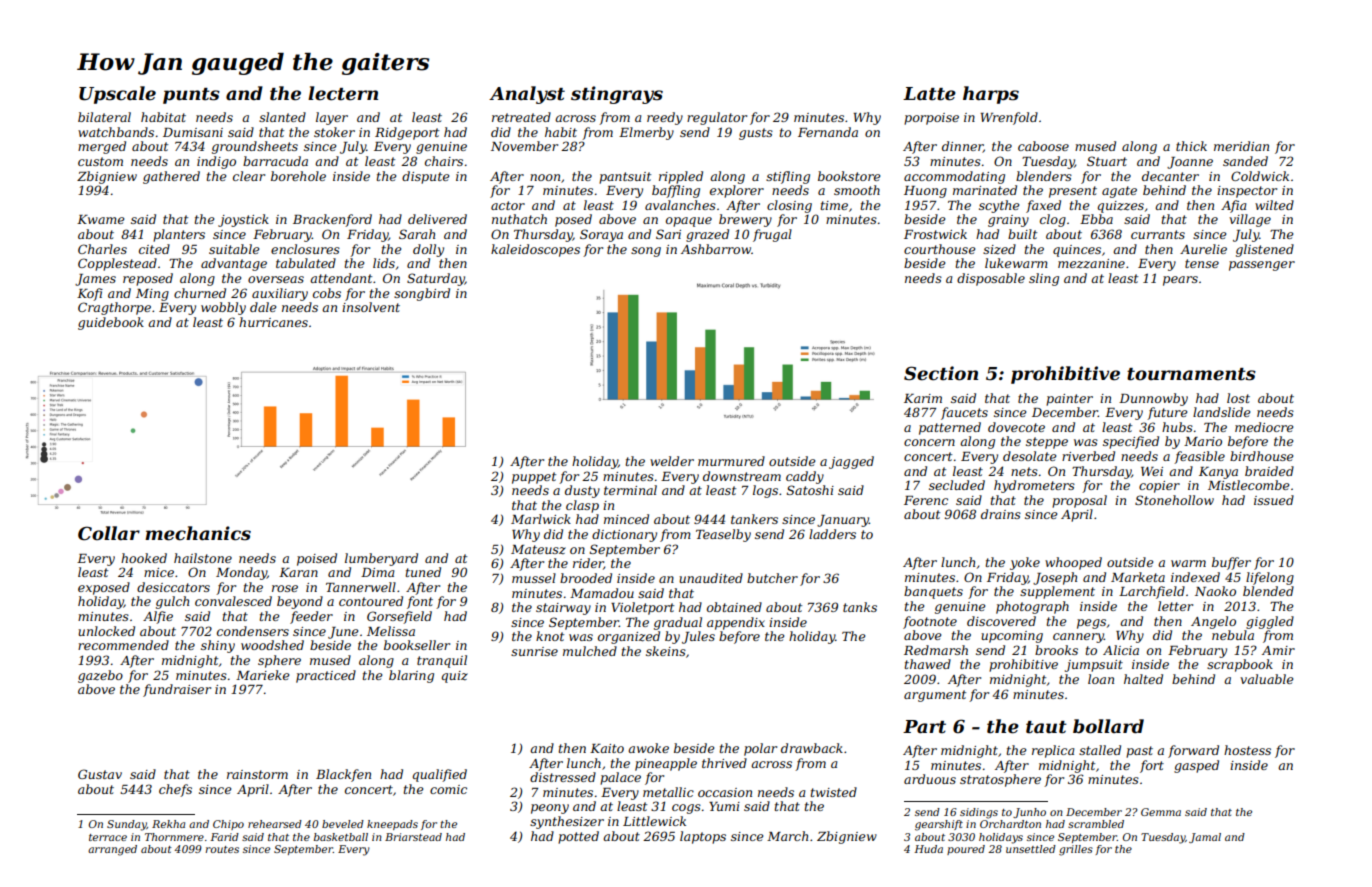 This screenshot has height=887, width=1372. I want to click on issued, so click(1274, 500).
